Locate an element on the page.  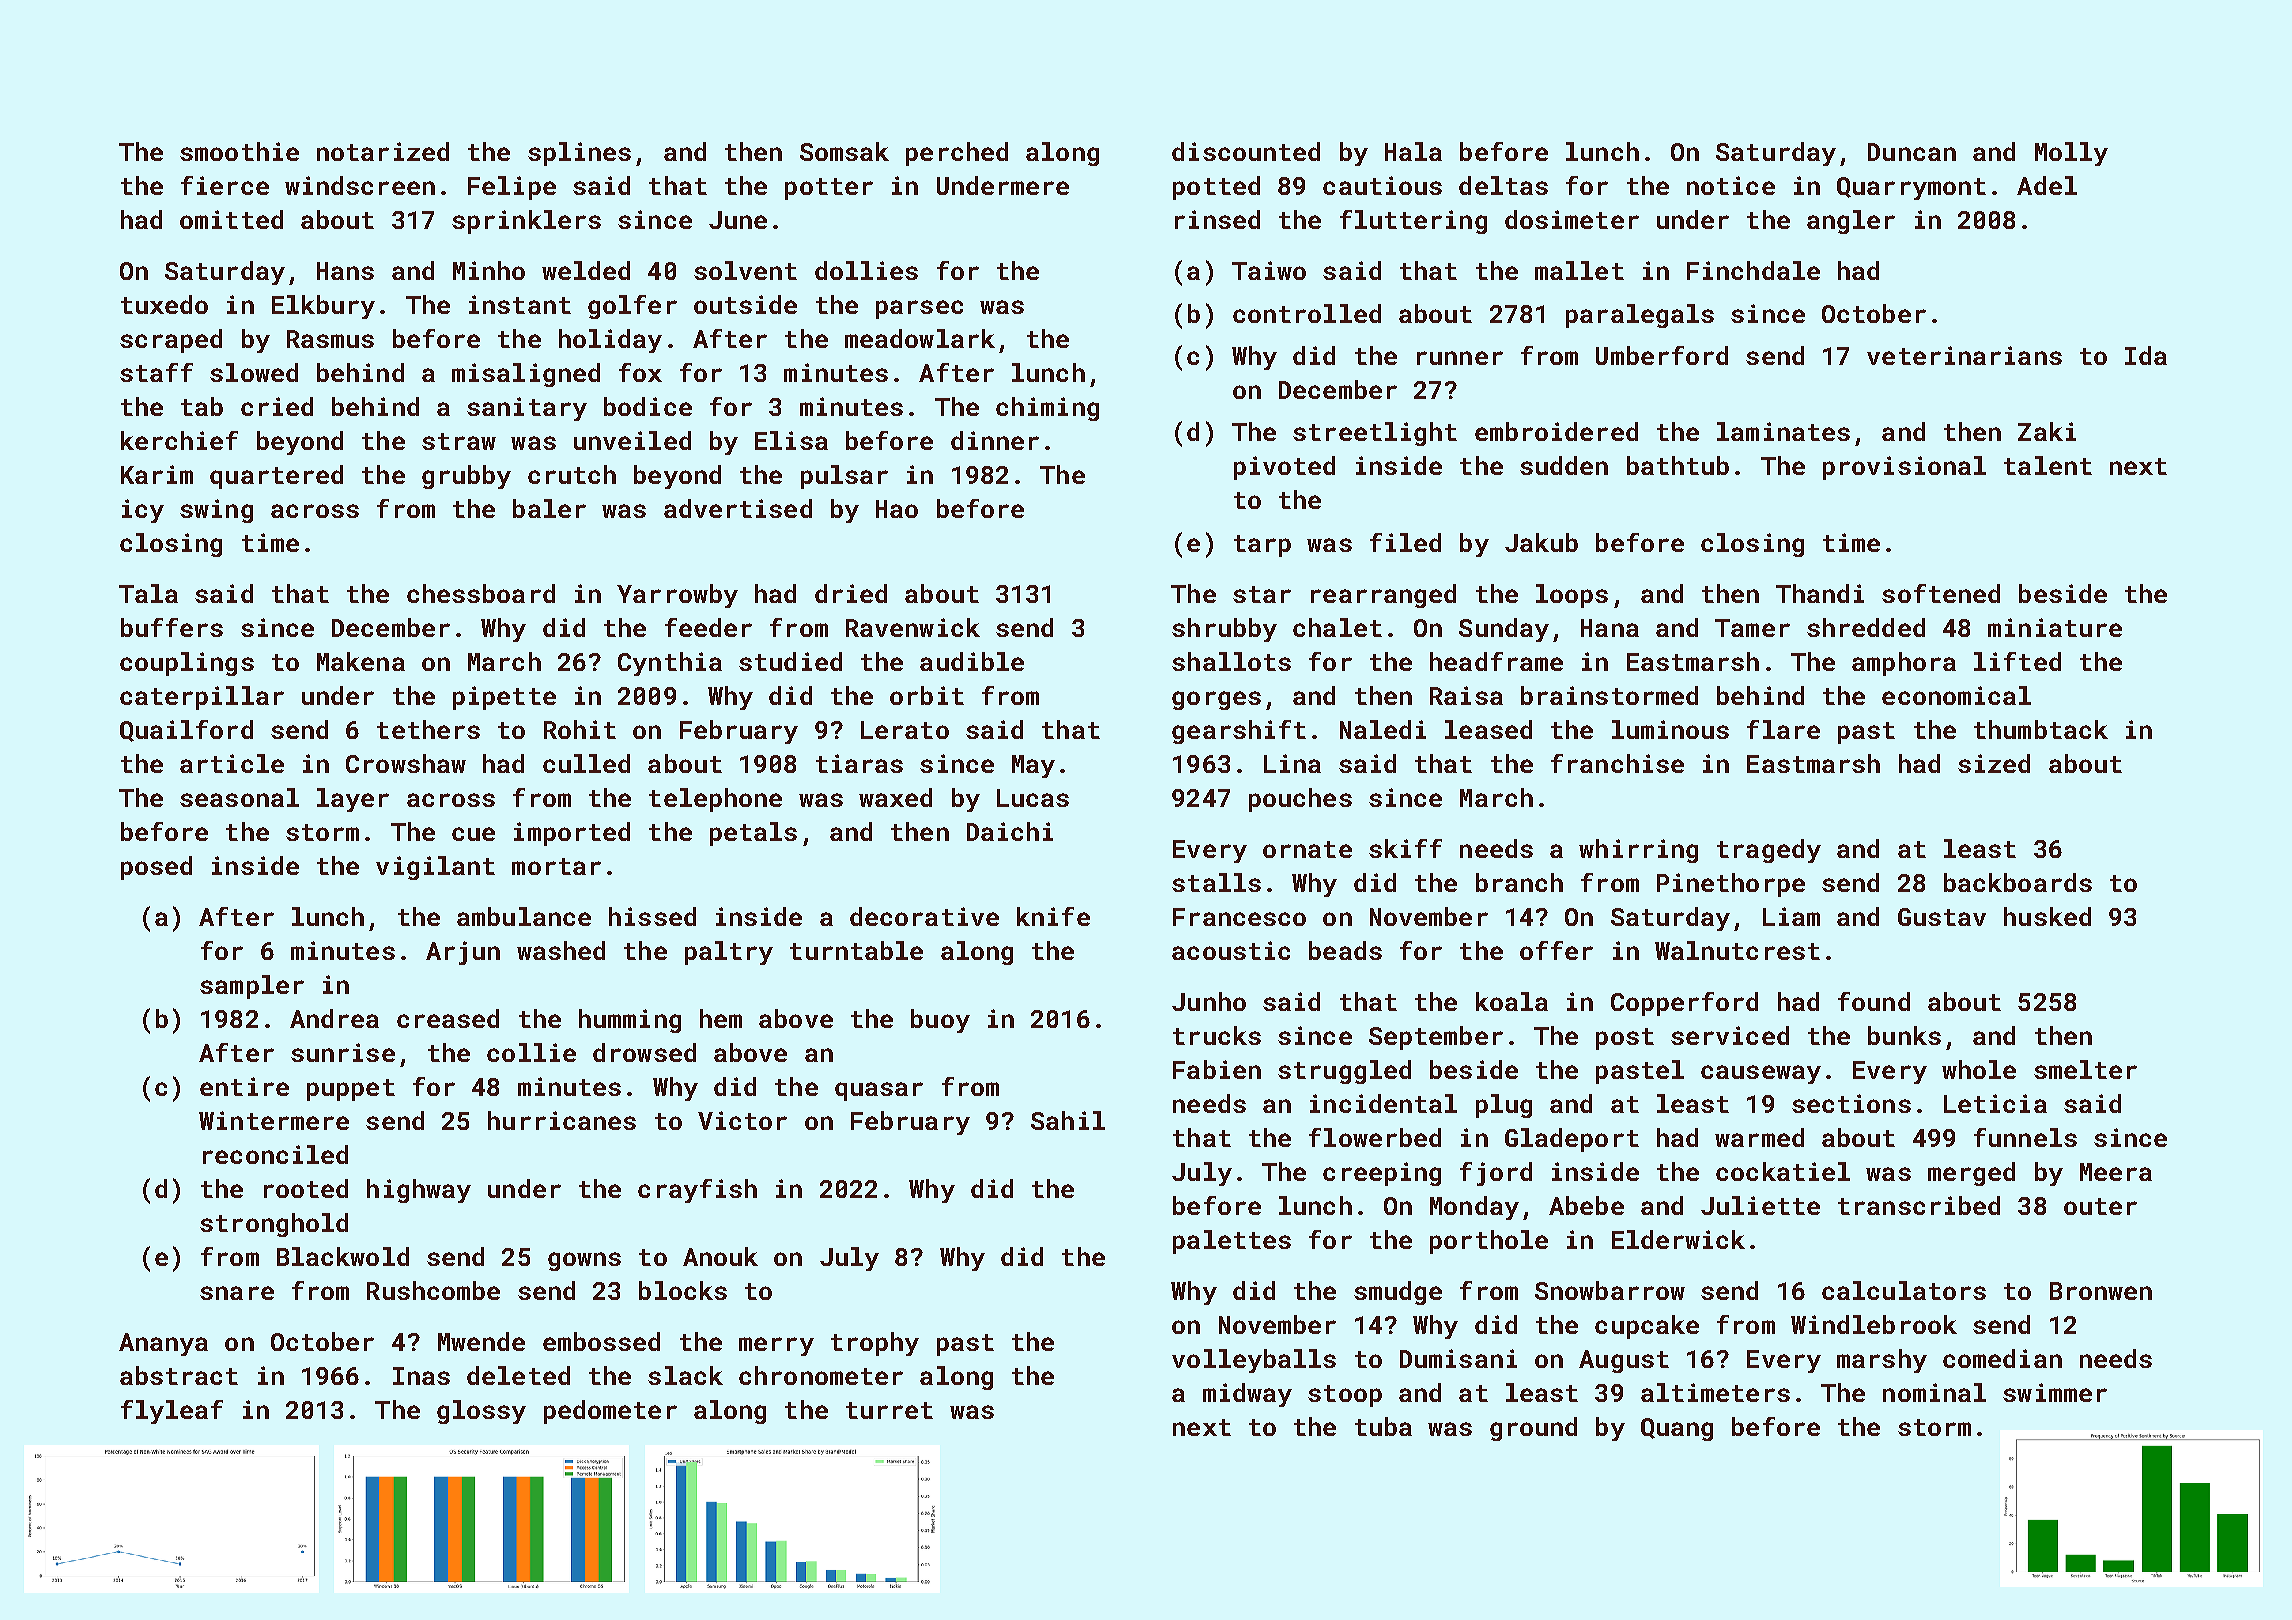
thumbtack is located at coordinates (2041, 729).
